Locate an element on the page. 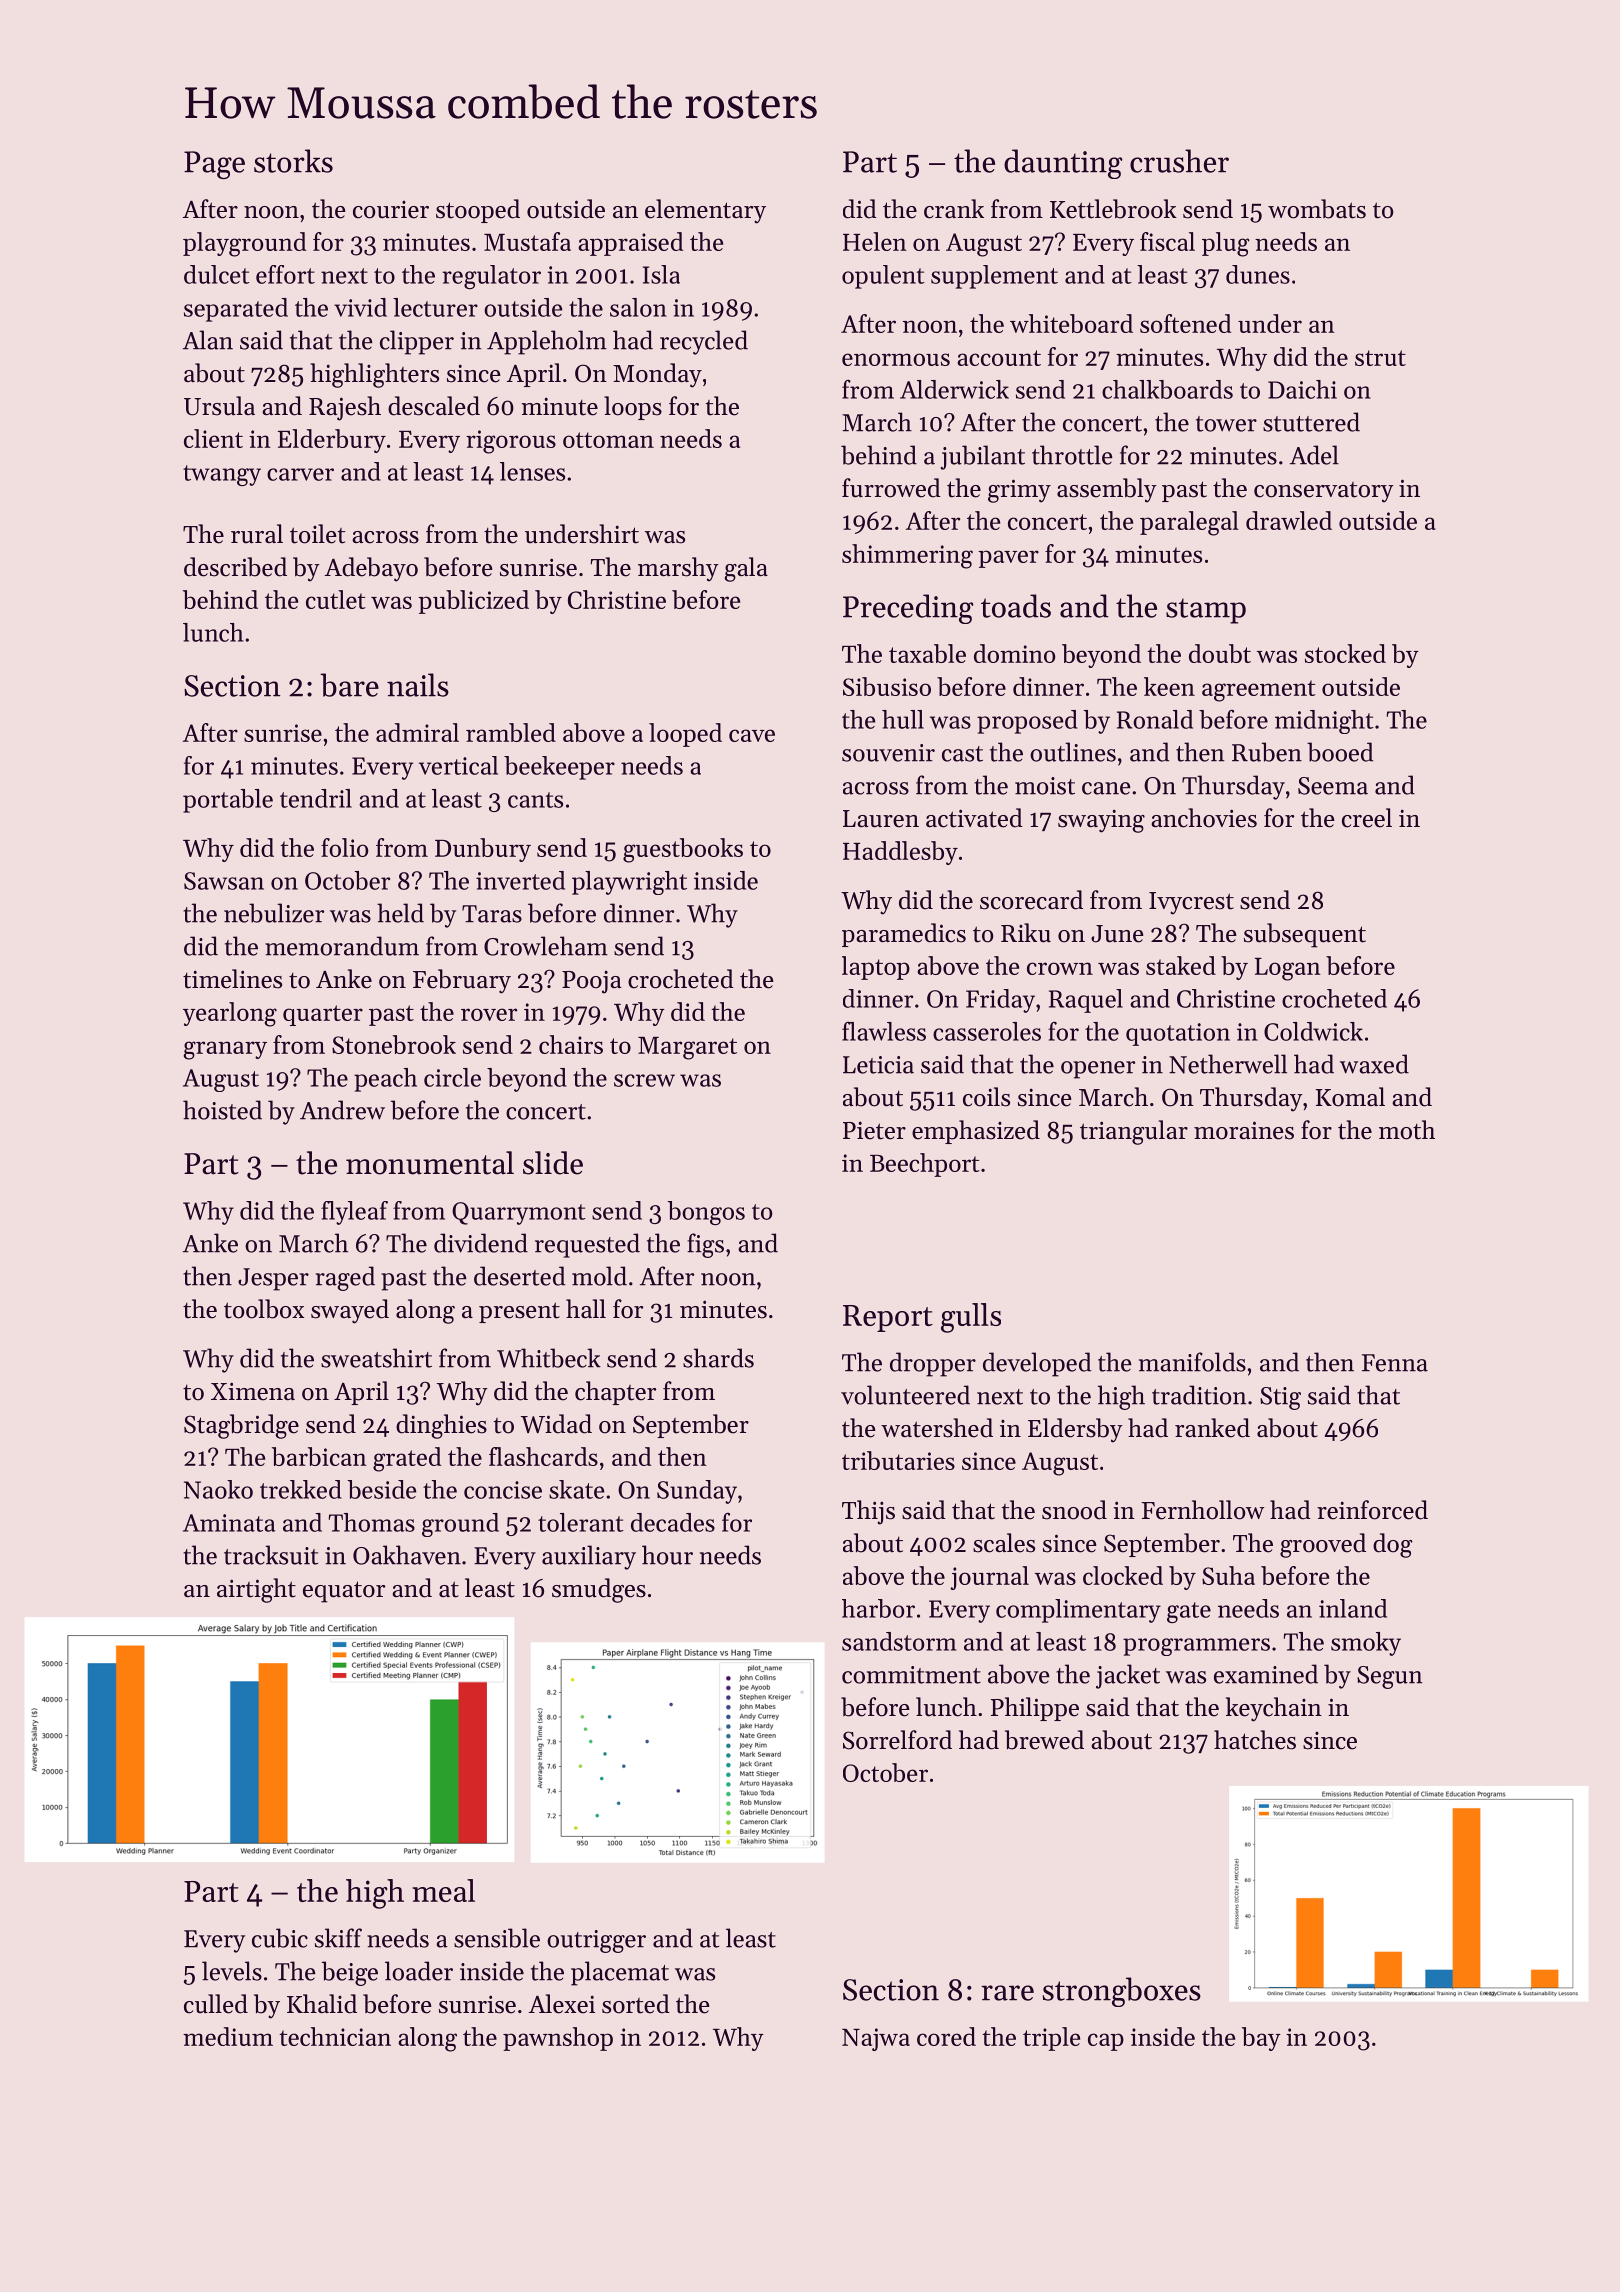 The image size is (1620, 2292). bongos is located at coordinates (706, 1213).
